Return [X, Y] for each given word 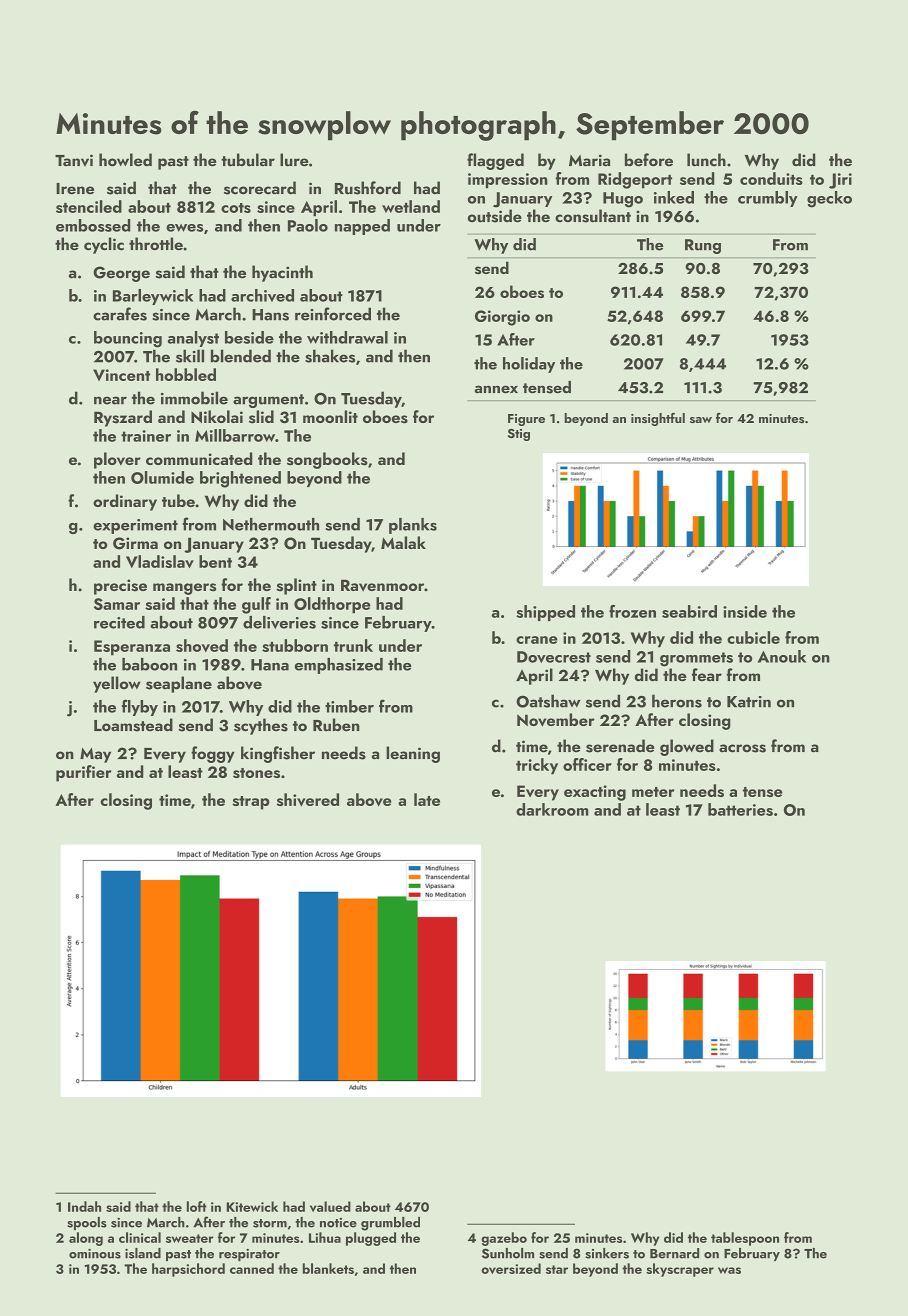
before [649, 160]
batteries [740, 809]
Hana [270, 665]
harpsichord [188, 1270]
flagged [495, 161]
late [427, 799]
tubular [248, 160]
